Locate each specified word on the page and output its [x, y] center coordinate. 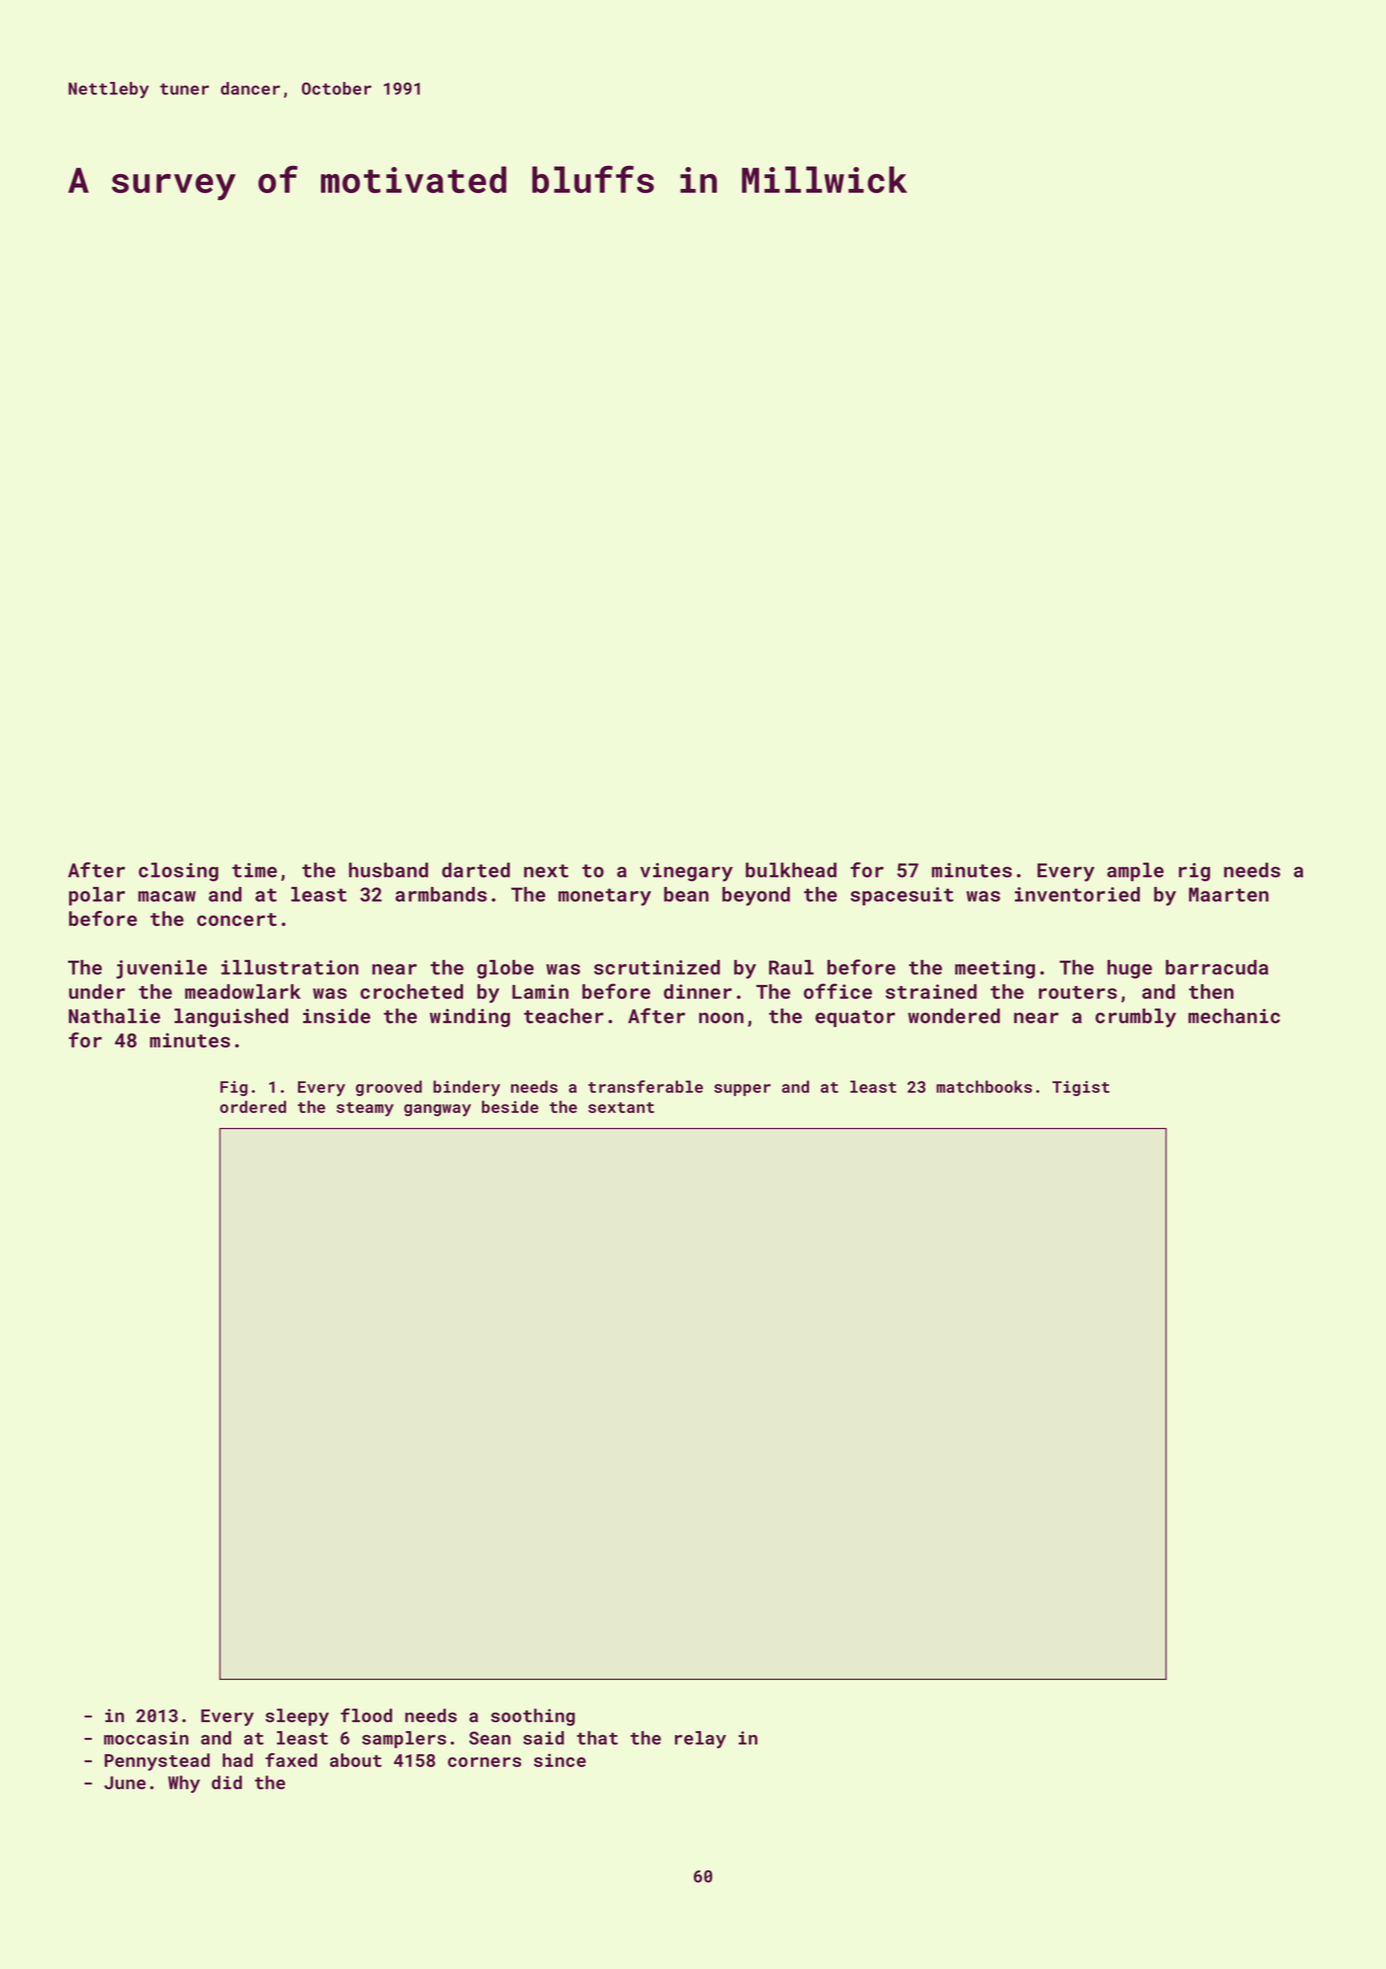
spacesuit [902, 896]
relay [700, 1740]
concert [237, 919]
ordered [253, 1106]
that [597, 1738]
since [560, 1760]
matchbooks [984, 1086]
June [125, 1783]
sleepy [297, 1717]
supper [742, 1090]
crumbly [1135, 1018]
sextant [621, 1107]
